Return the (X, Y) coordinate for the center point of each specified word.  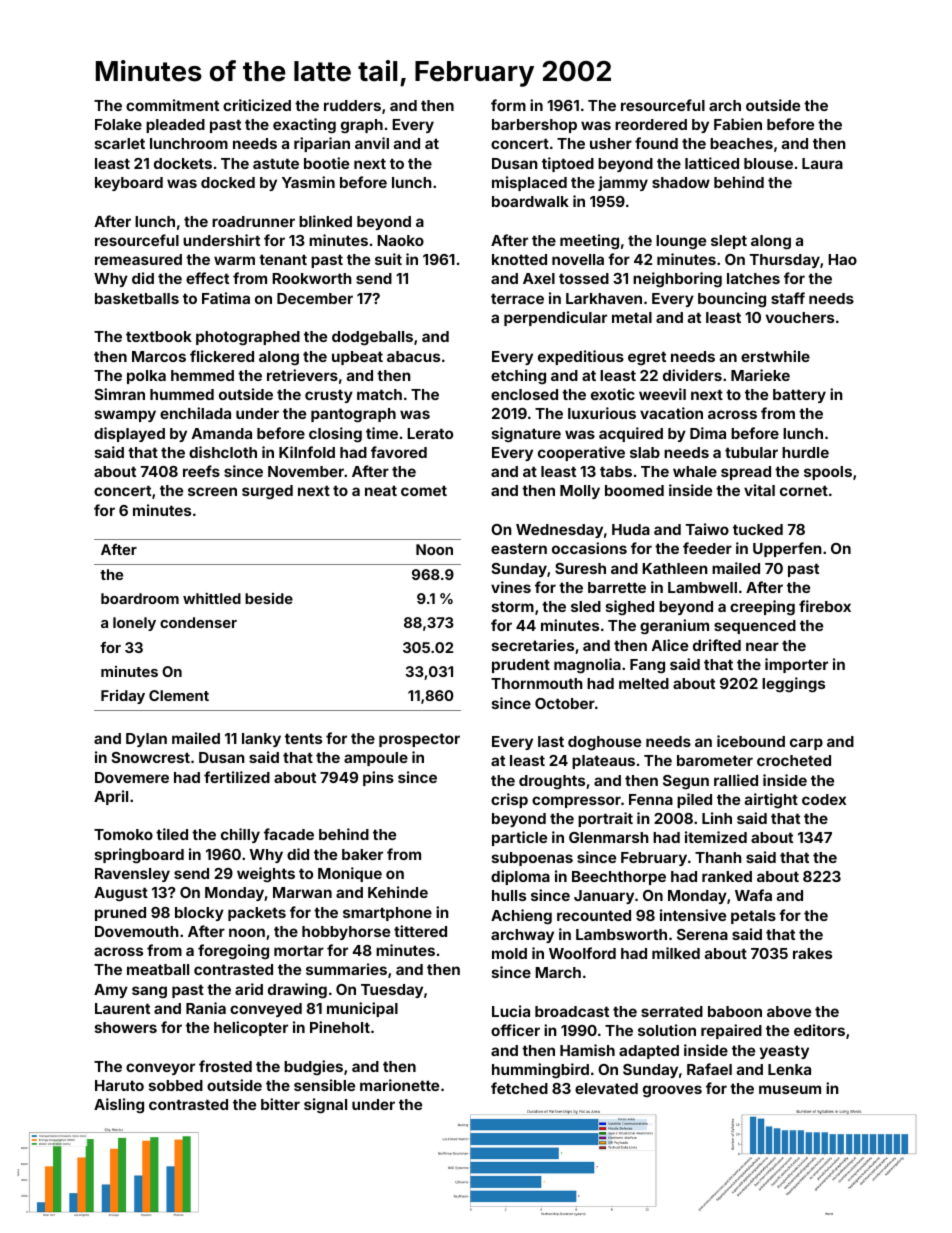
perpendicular (555, 318)
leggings (793, 685)
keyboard (129, 184)
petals (753, 917)
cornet (804, 490)
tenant (283, 259)
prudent (521, 666)
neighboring (677, 280)
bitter (280, 1104)
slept (729, 242)
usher (611, 143)
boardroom (140, 598)
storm (513, 606)
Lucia (511, 1011)
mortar (299, 950)
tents (303, 738)
